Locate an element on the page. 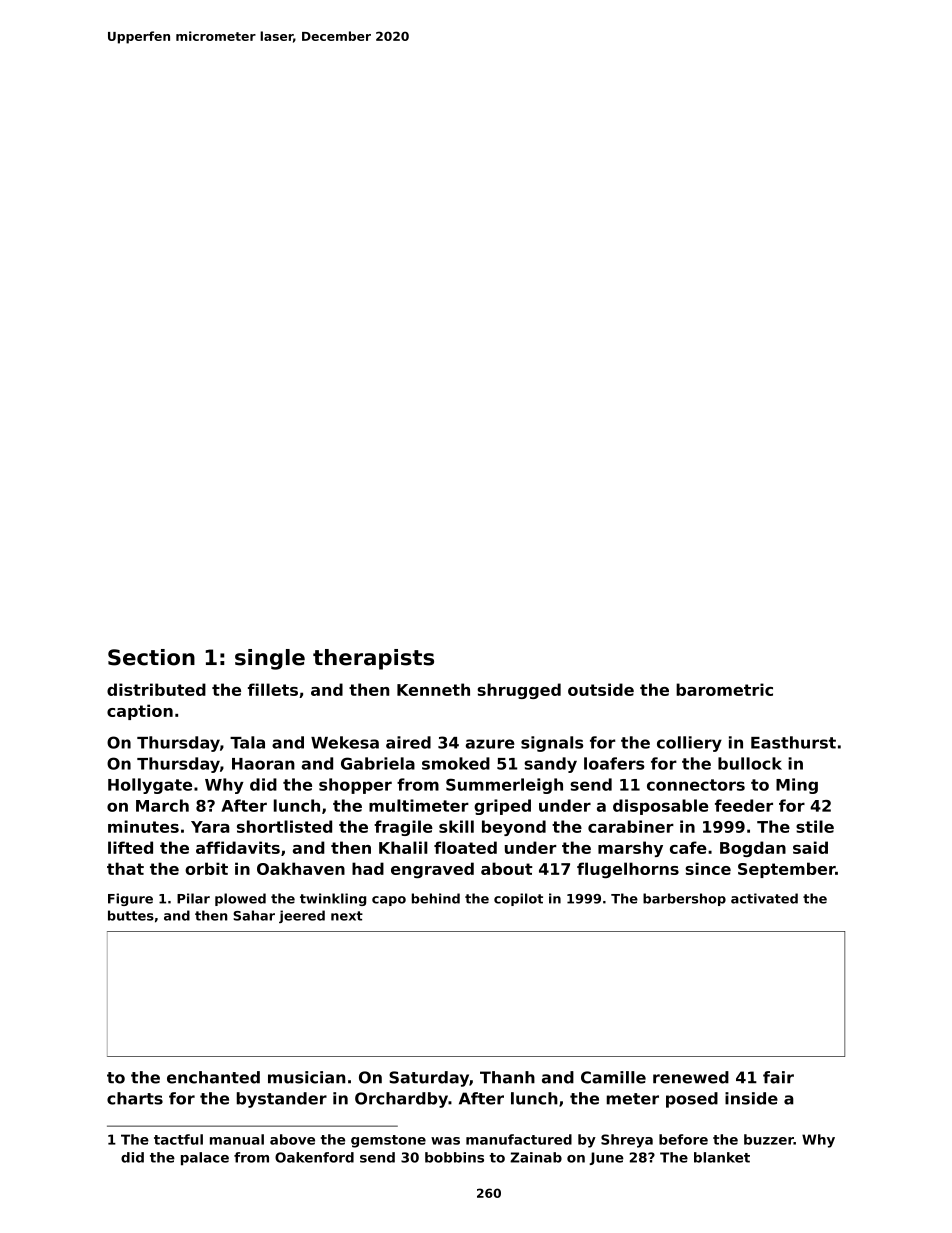 This page has height=1233, width=952. tactful is located at coordinates (178, 1139).
